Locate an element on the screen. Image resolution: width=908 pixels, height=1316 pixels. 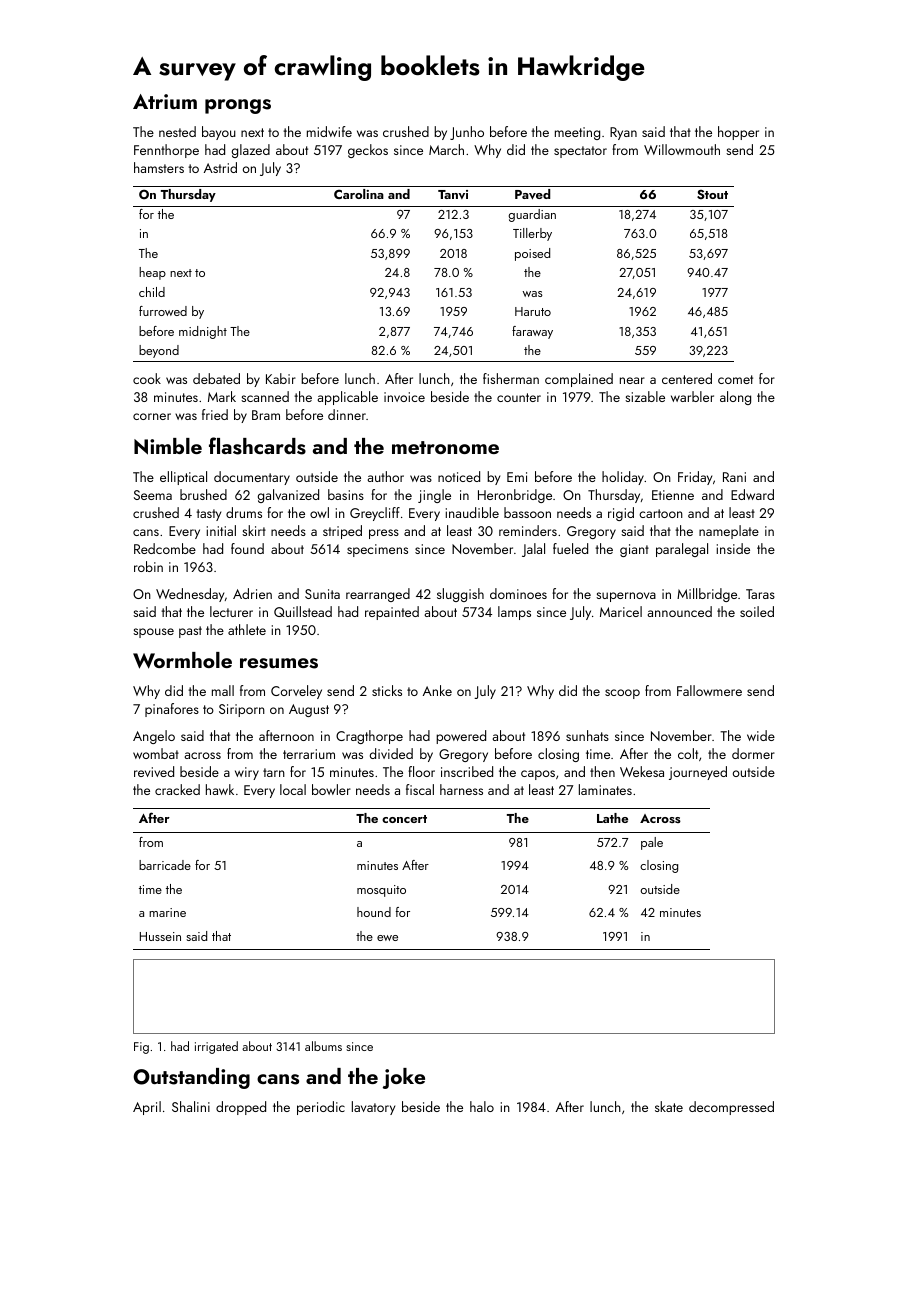
meeting is located at coordinates (577, 133).
